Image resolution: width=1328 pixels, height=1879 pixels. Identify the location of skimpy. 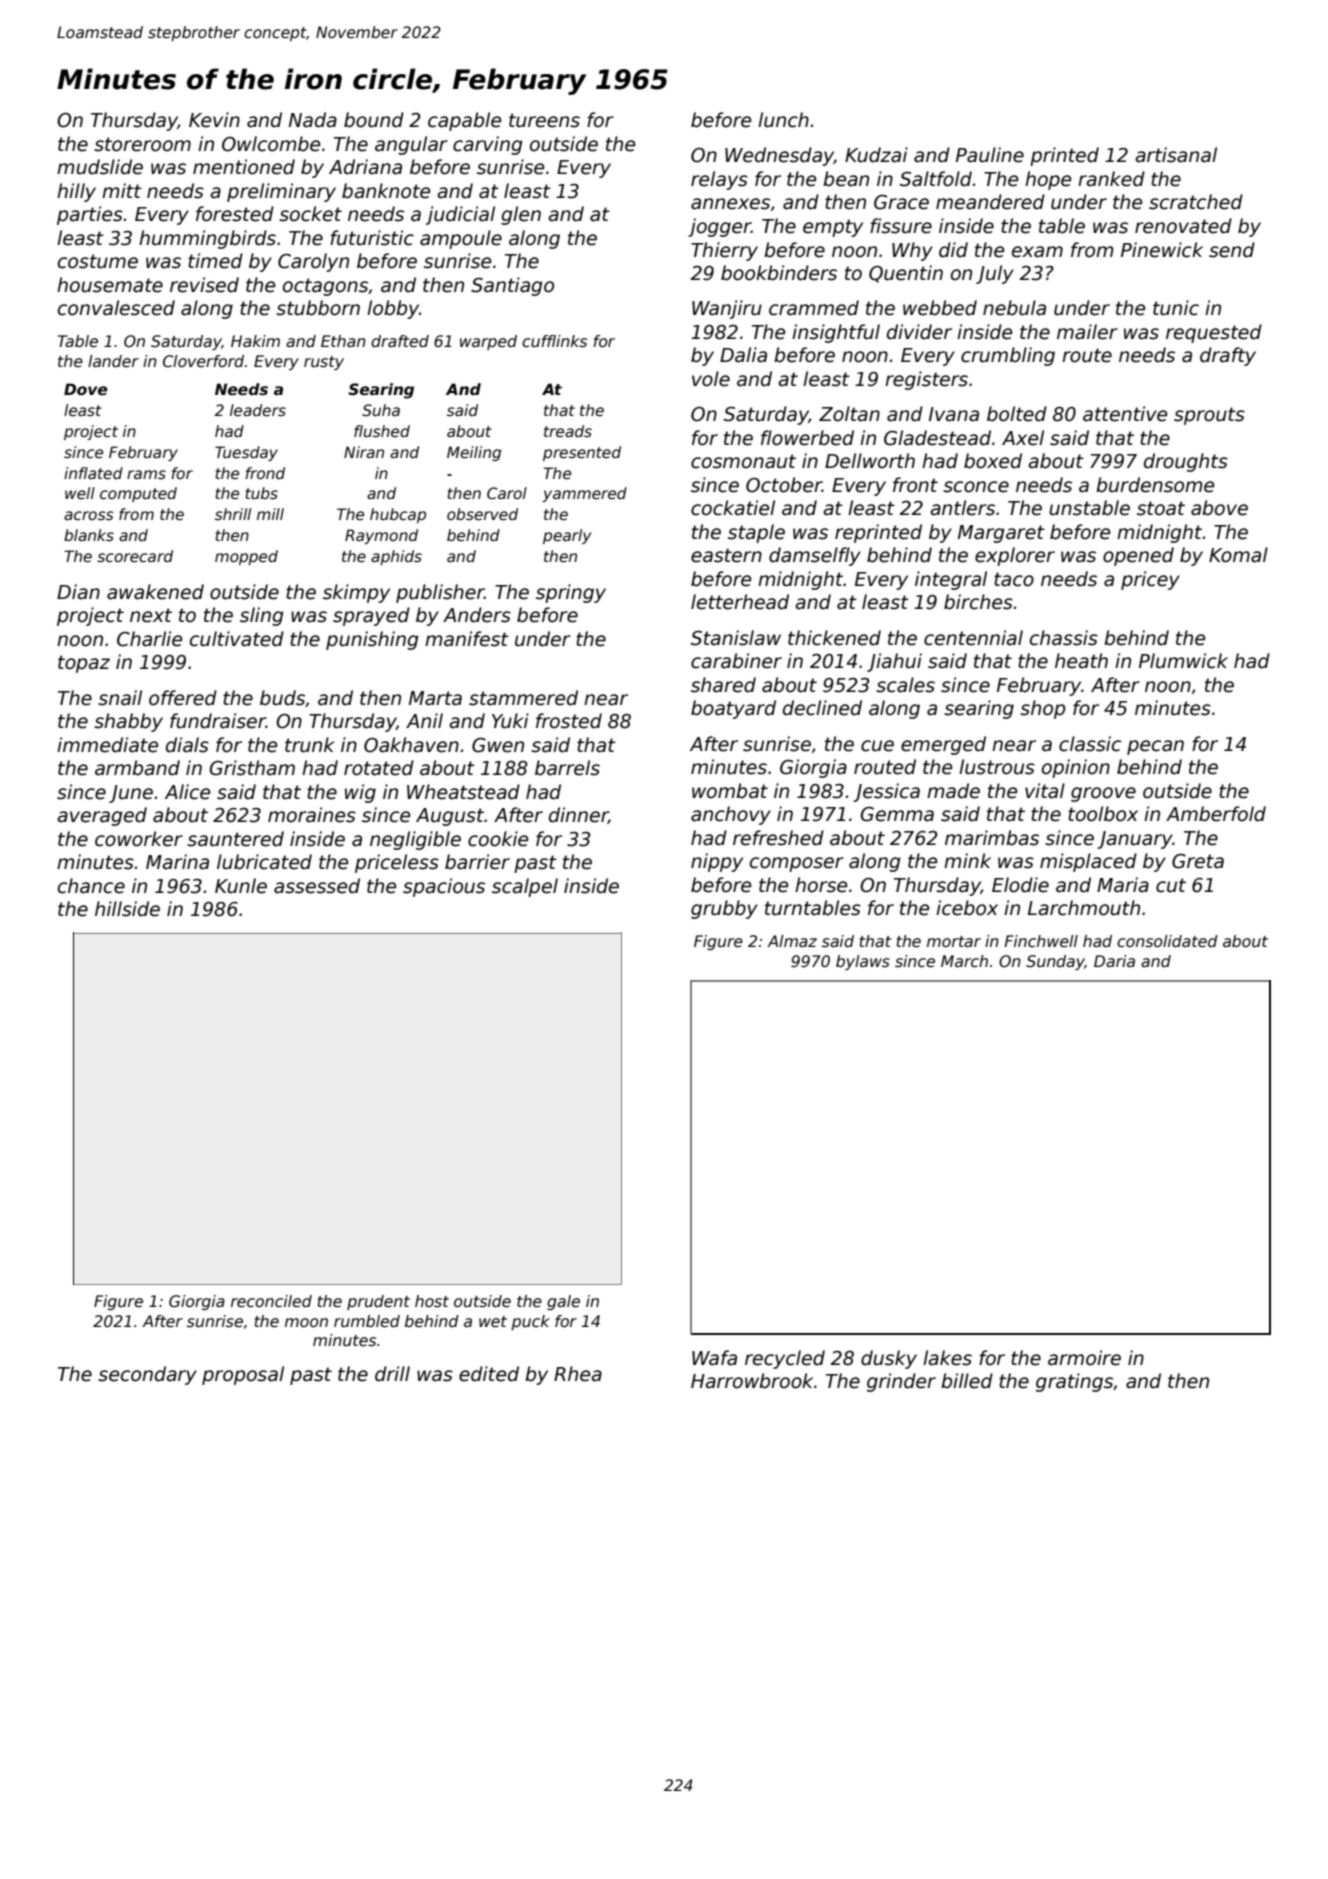
(356, 593).
